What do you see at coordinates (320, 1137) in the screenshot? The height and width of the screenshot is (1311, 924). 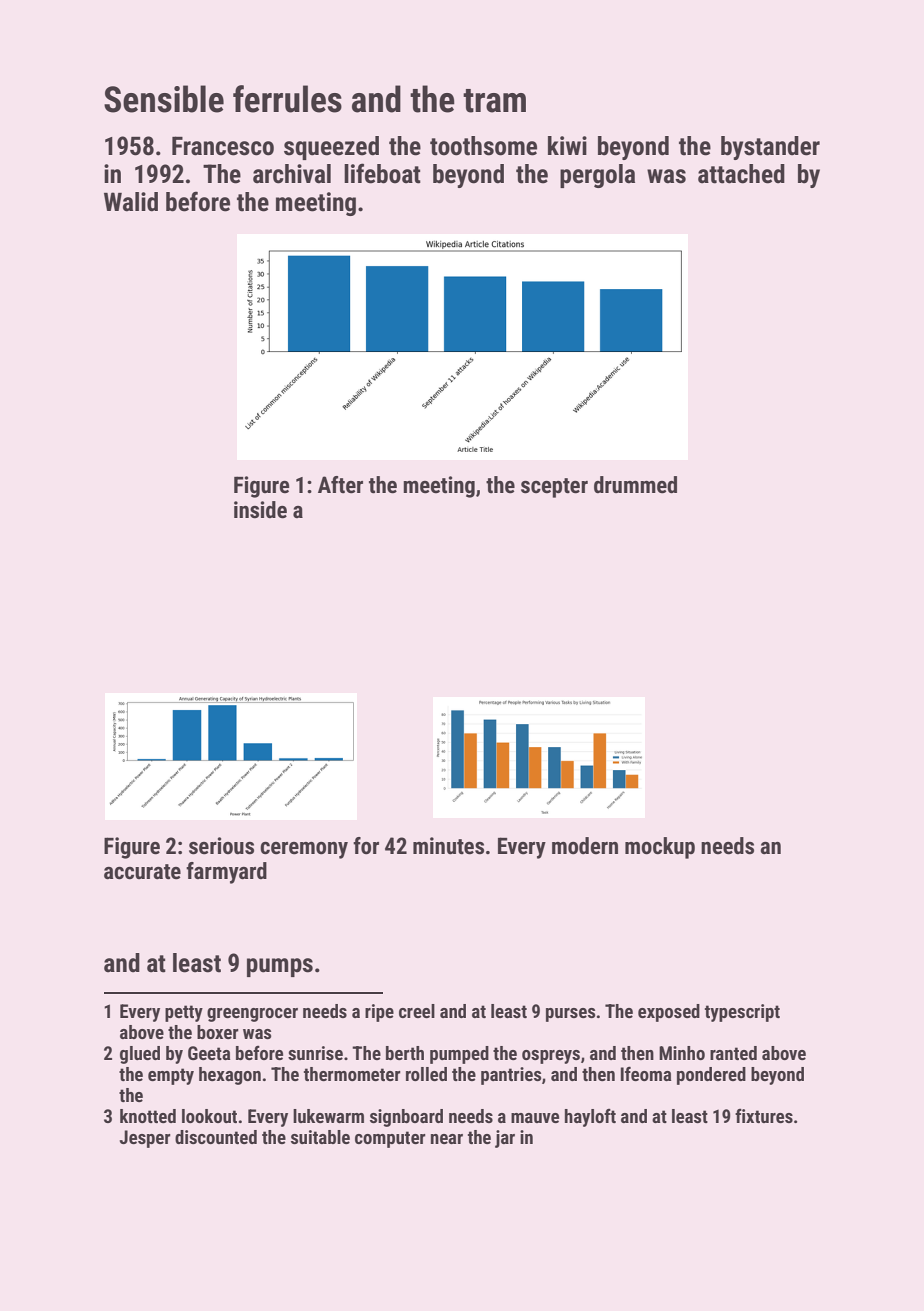 I see `suitable` at bounding box center [320, 1137].
